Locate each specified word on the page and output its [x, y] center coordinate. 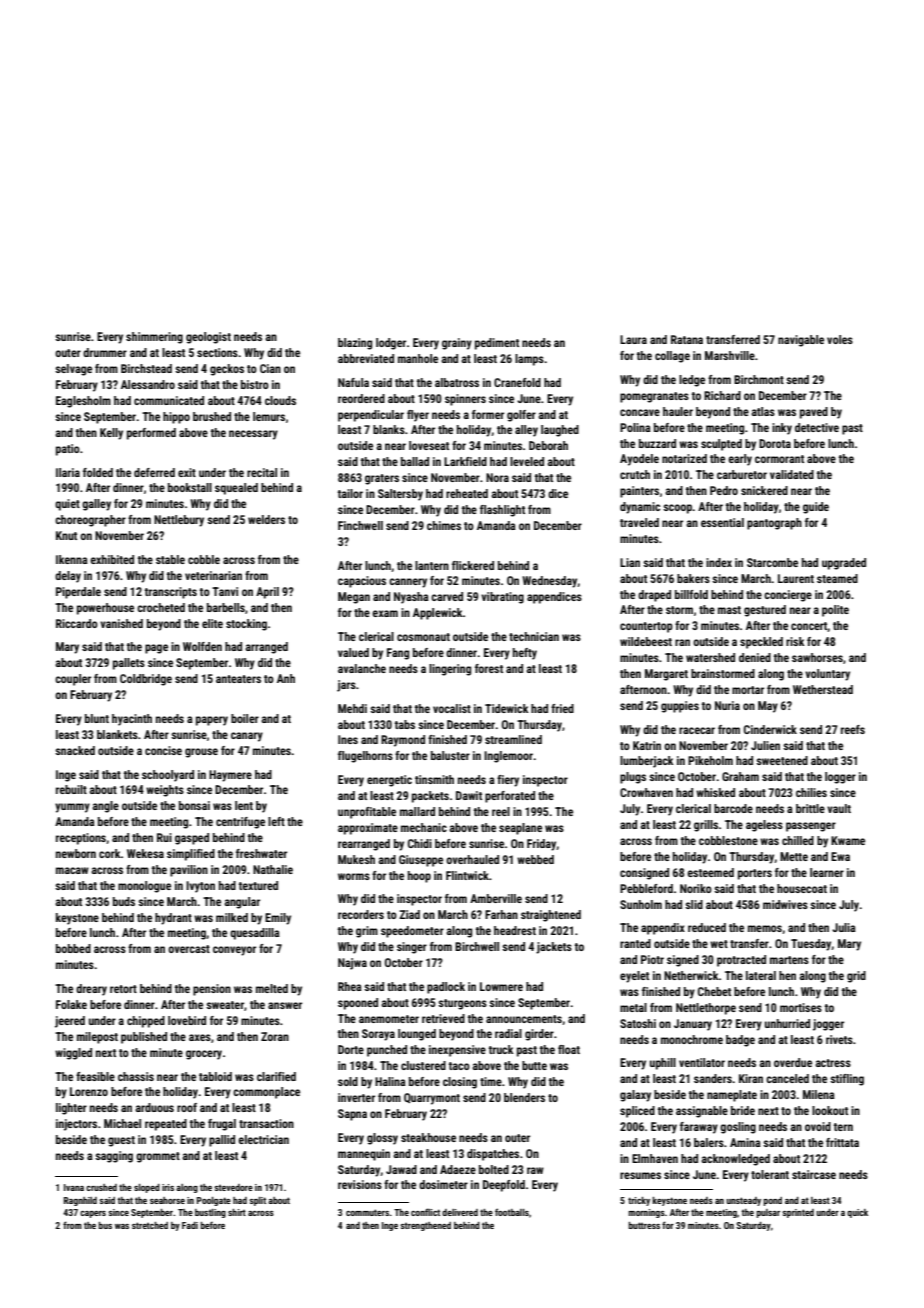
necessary [253, 435]
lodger [391, 344]
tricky [639, 1201]
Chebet [714, 991]
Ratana [687, 339]
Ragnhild [80, 1201]
